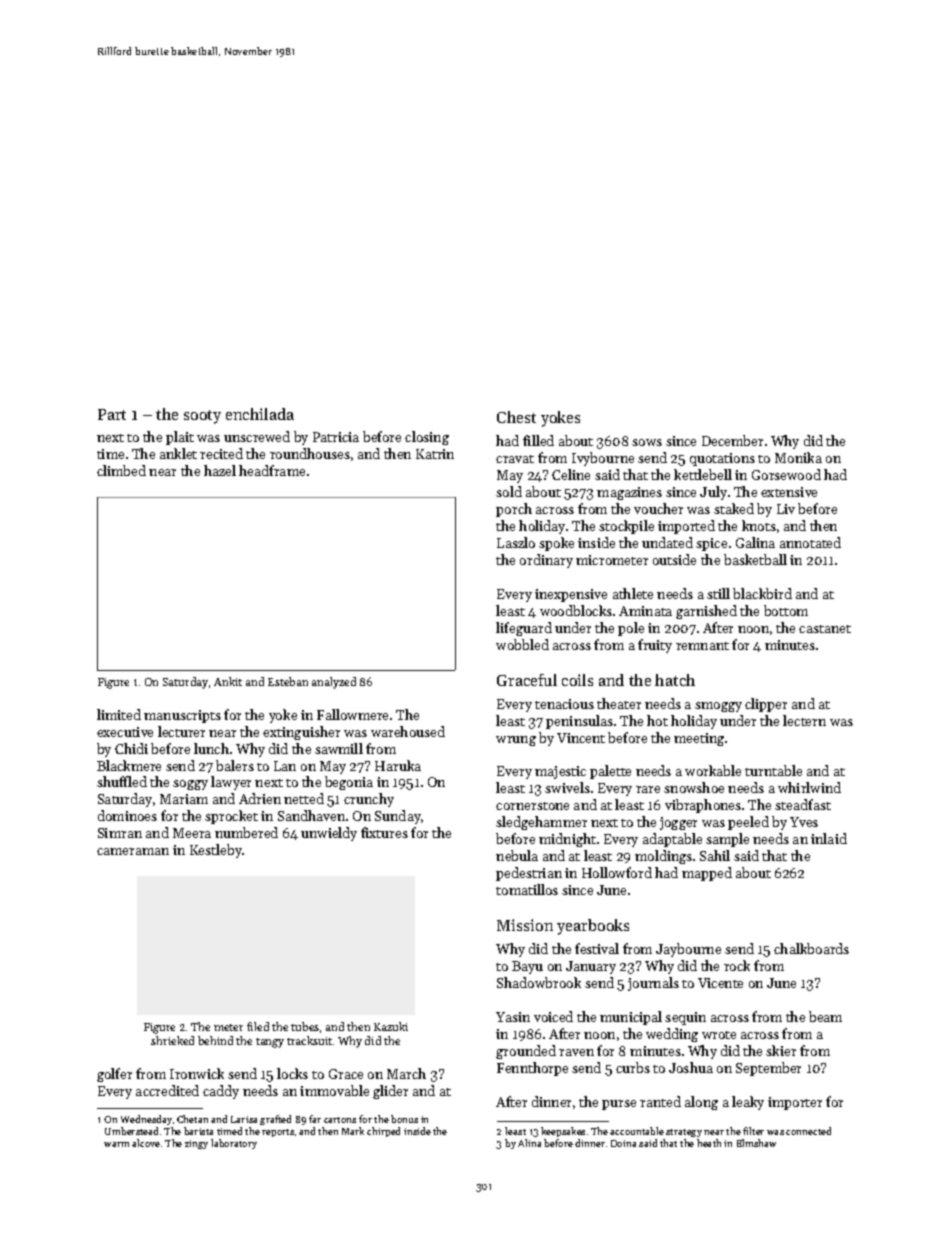 Image resolution: width=952 pixels, height=1233 pixels. What do you see at coordinates (391, 1026) in the document?
I see `Kazuki` at bounding box center [391, 1026].
